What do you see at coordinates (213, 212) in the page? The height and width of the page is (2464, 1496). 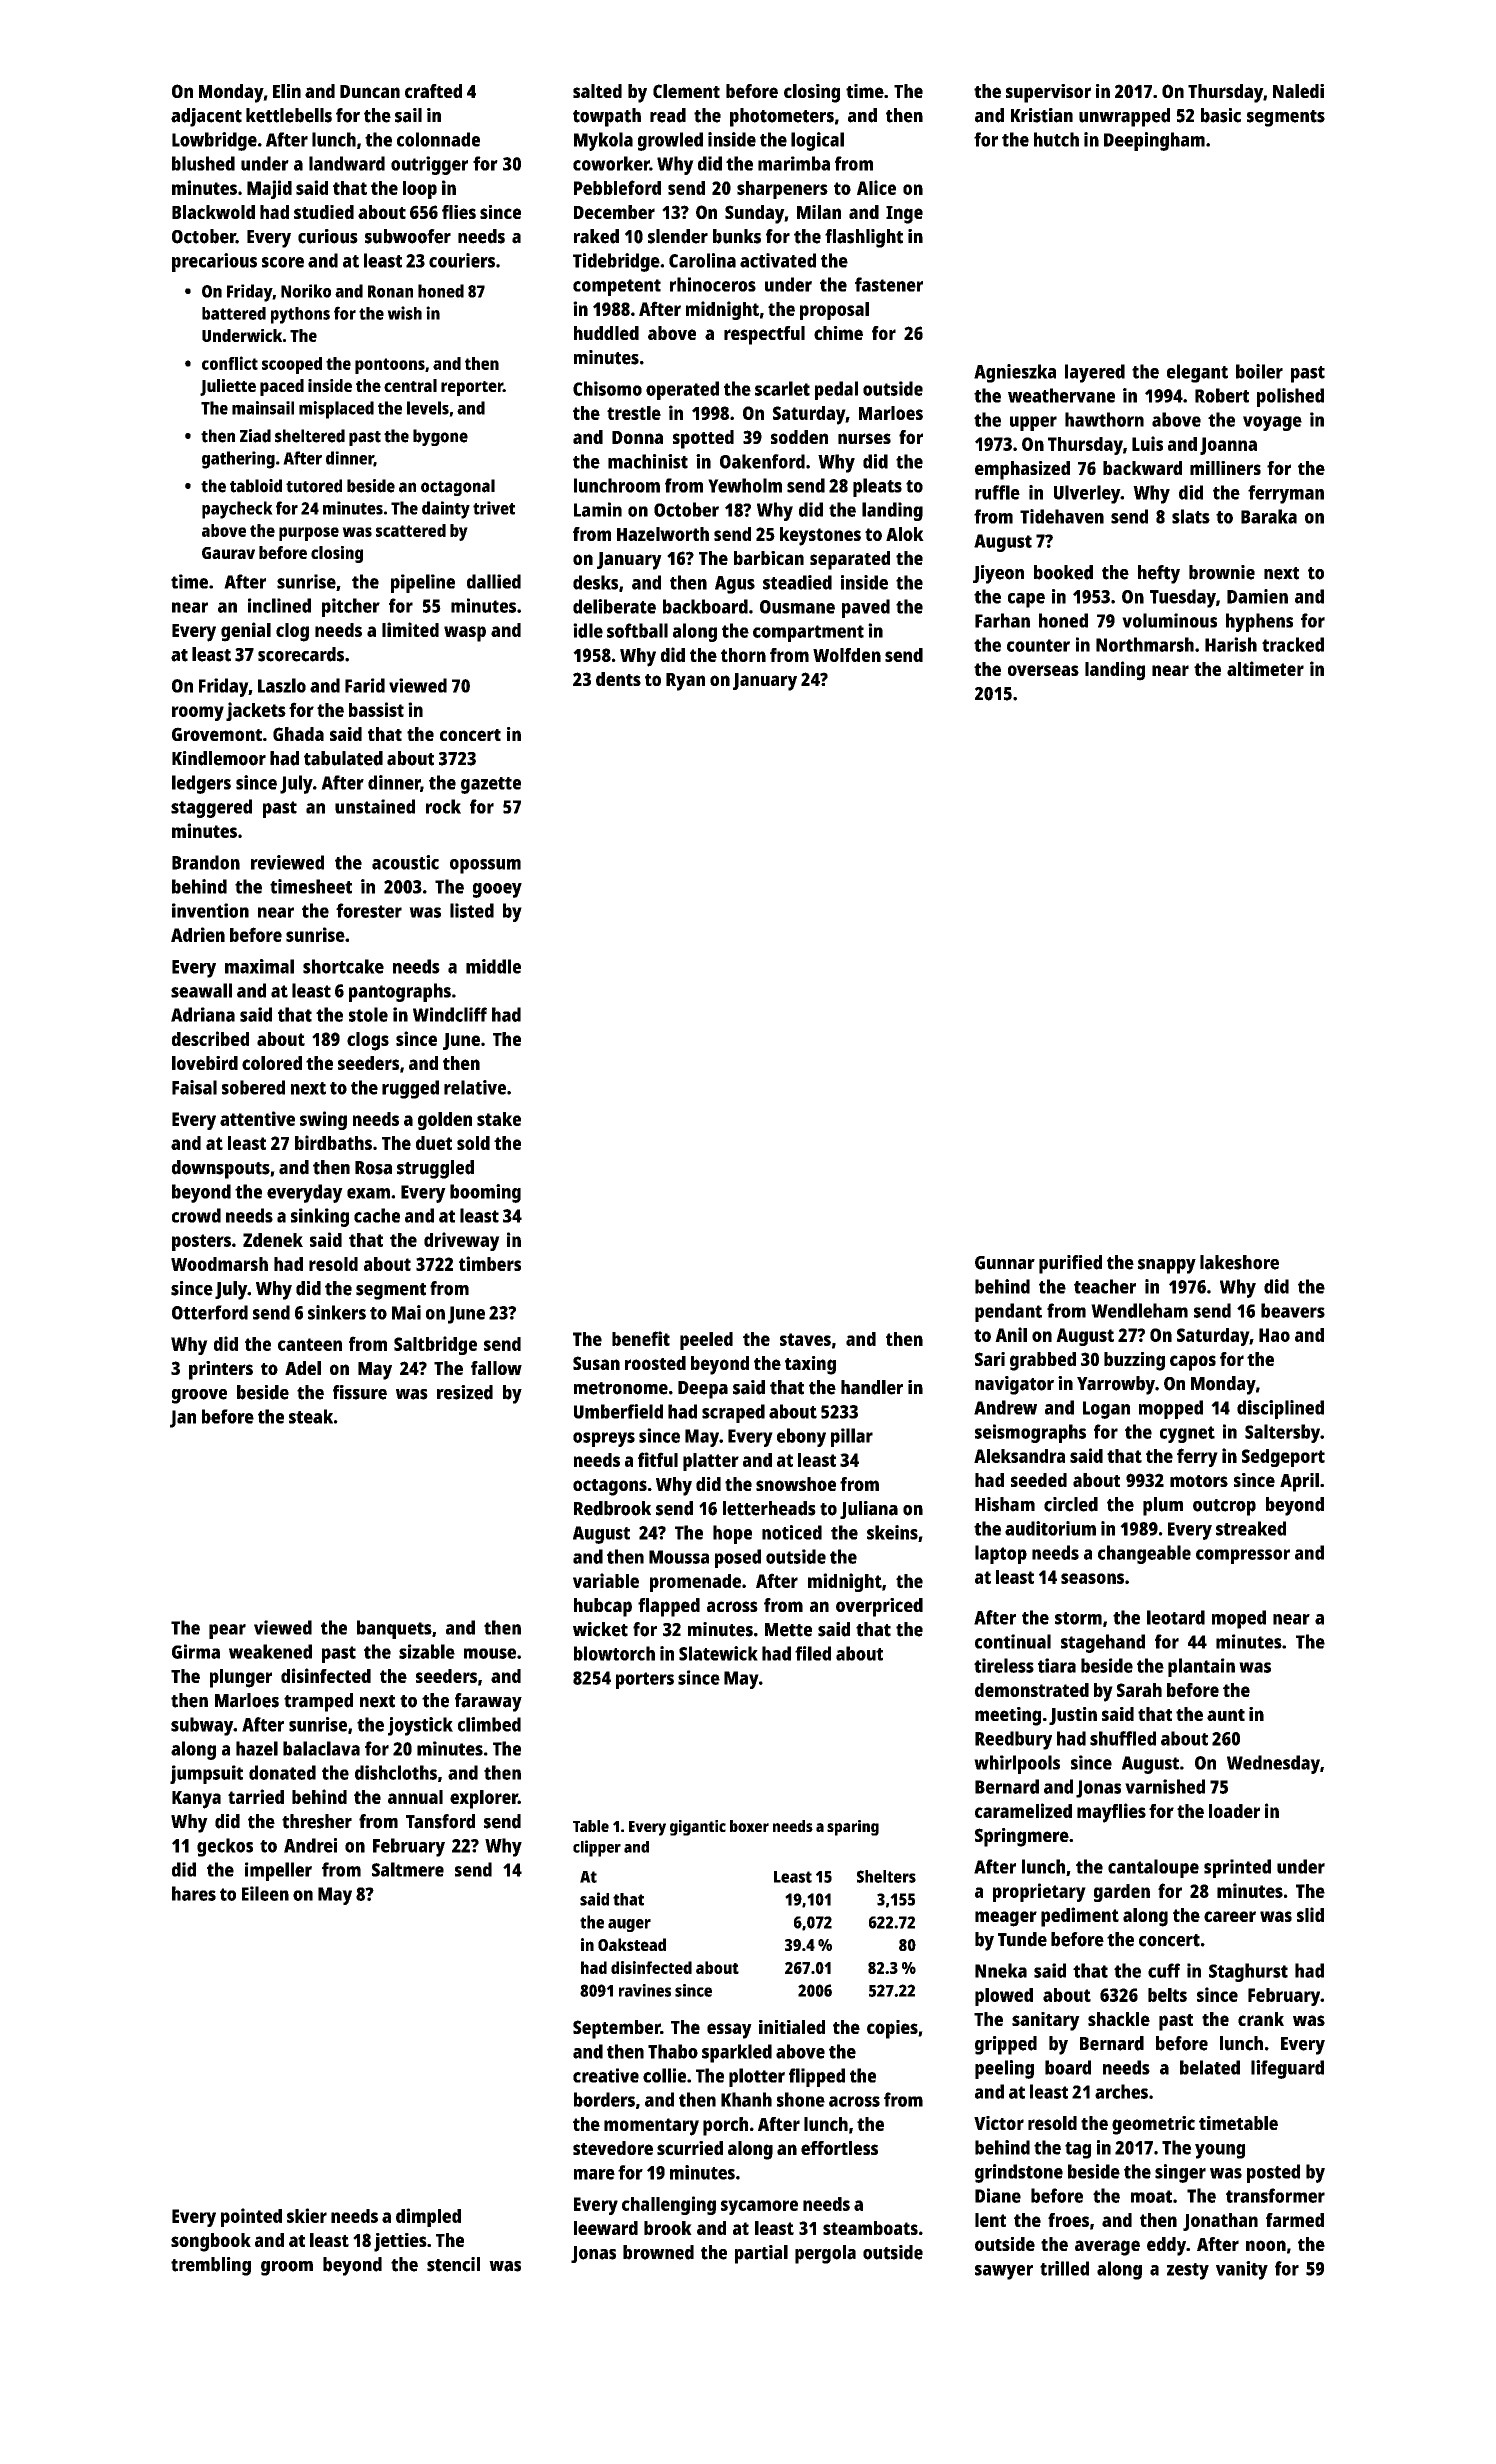 I see `Blackwold` at bounding box center [213, 212].
